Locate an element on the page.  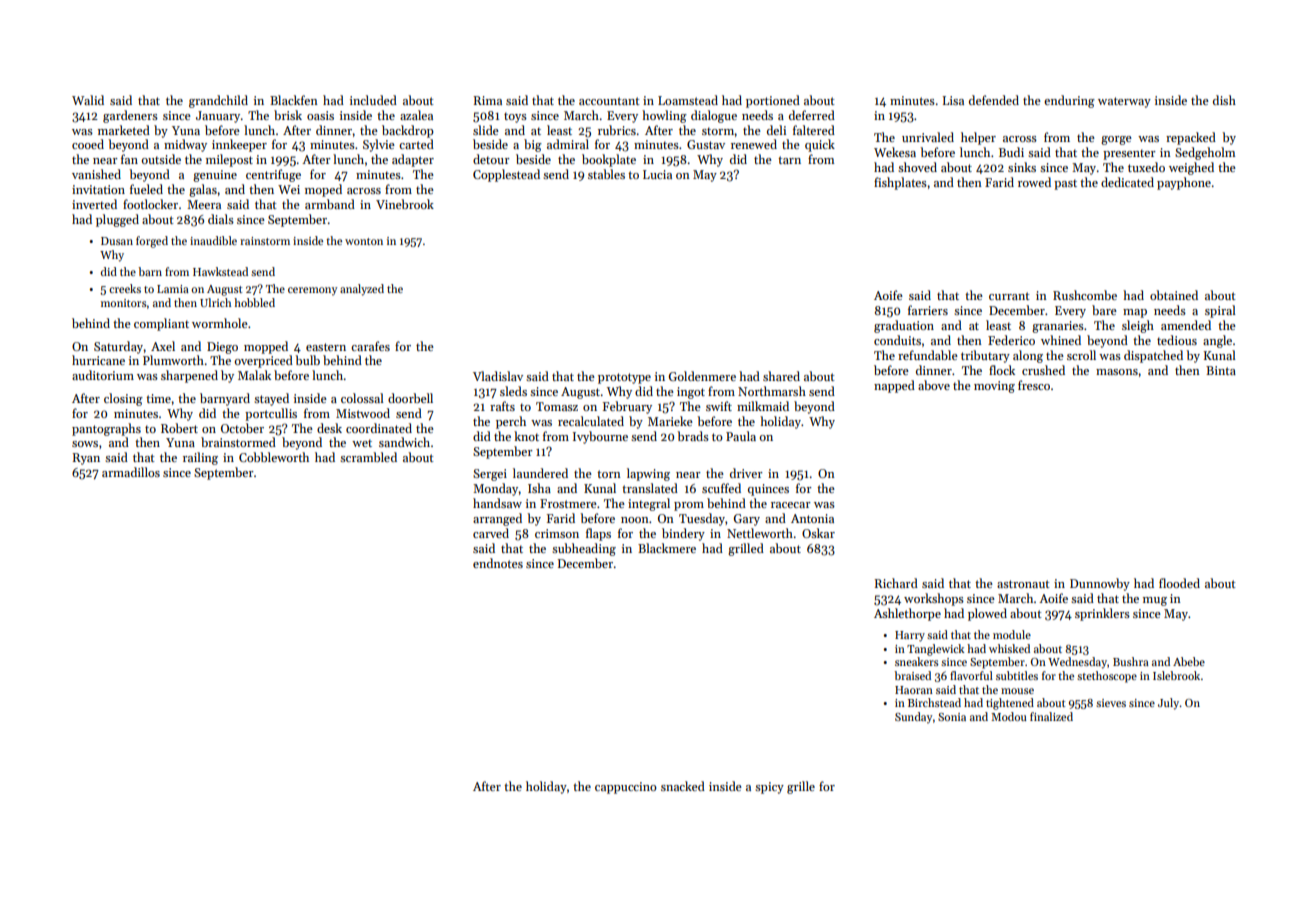
carafes is located at coordinates (370, 346).
